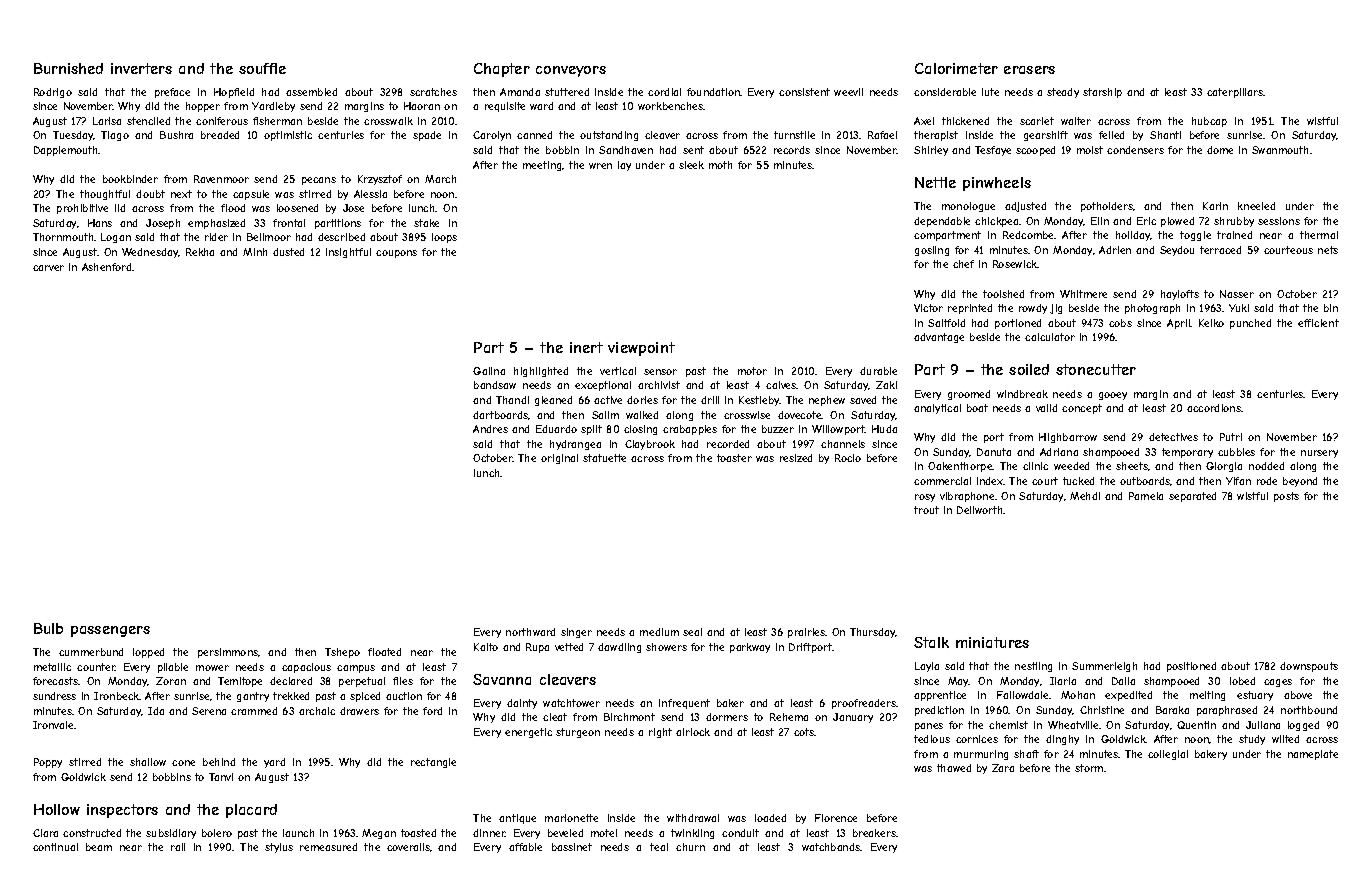 This image has width=1372, height=887. Describe the element at coordinates (992, 642) in the image. I see `miniatures` at that location.
